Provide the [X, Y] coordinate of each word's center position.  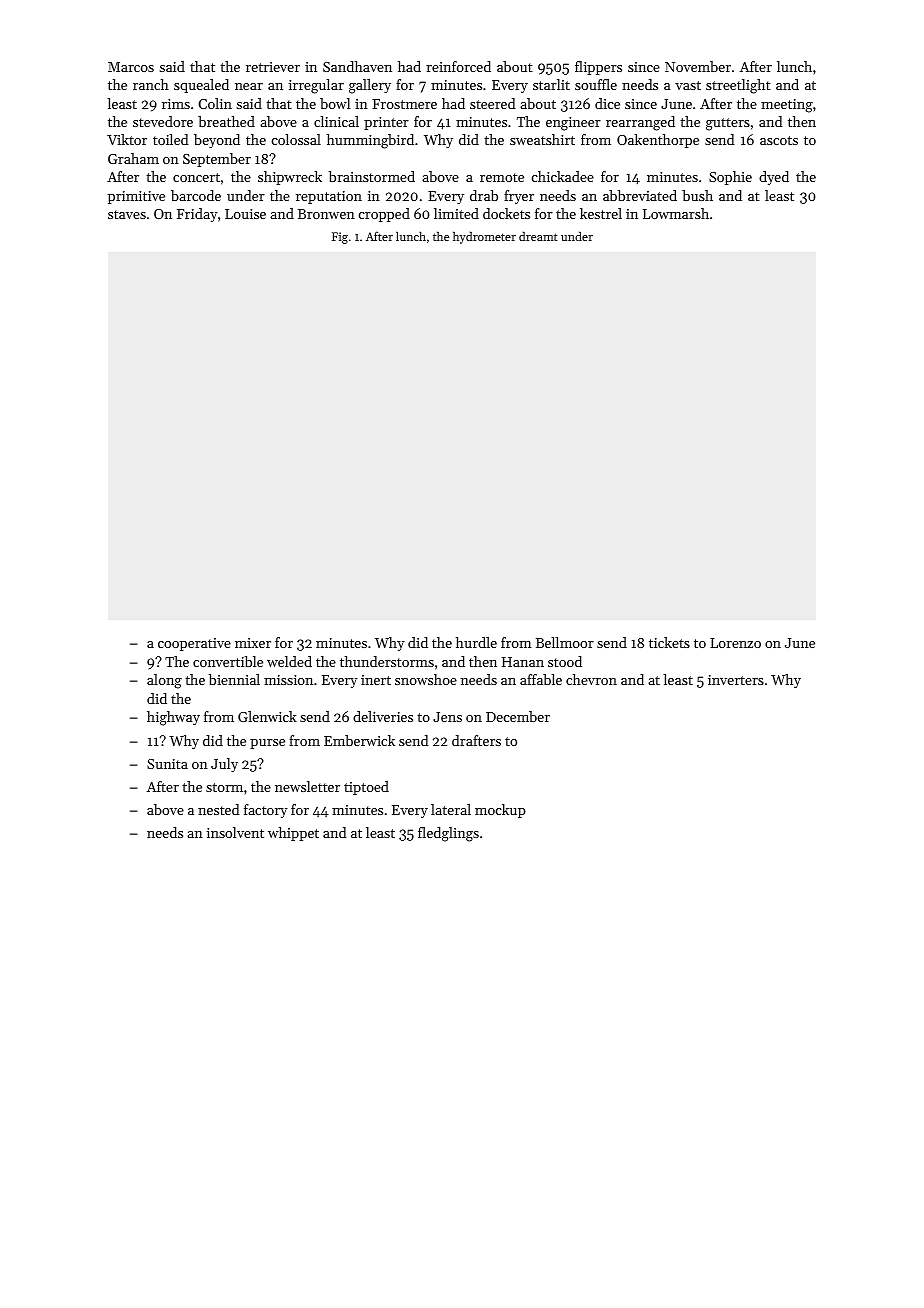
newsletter [307, 786]
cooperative [194, 644]
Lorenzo [735, 643]
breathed [226, 121]
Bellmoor [565, 642]
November [698, 66]
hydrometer [484, 237]
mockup [500, 811]
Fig [340, 238]
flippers [598, 68]
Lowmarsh [676, 213]
